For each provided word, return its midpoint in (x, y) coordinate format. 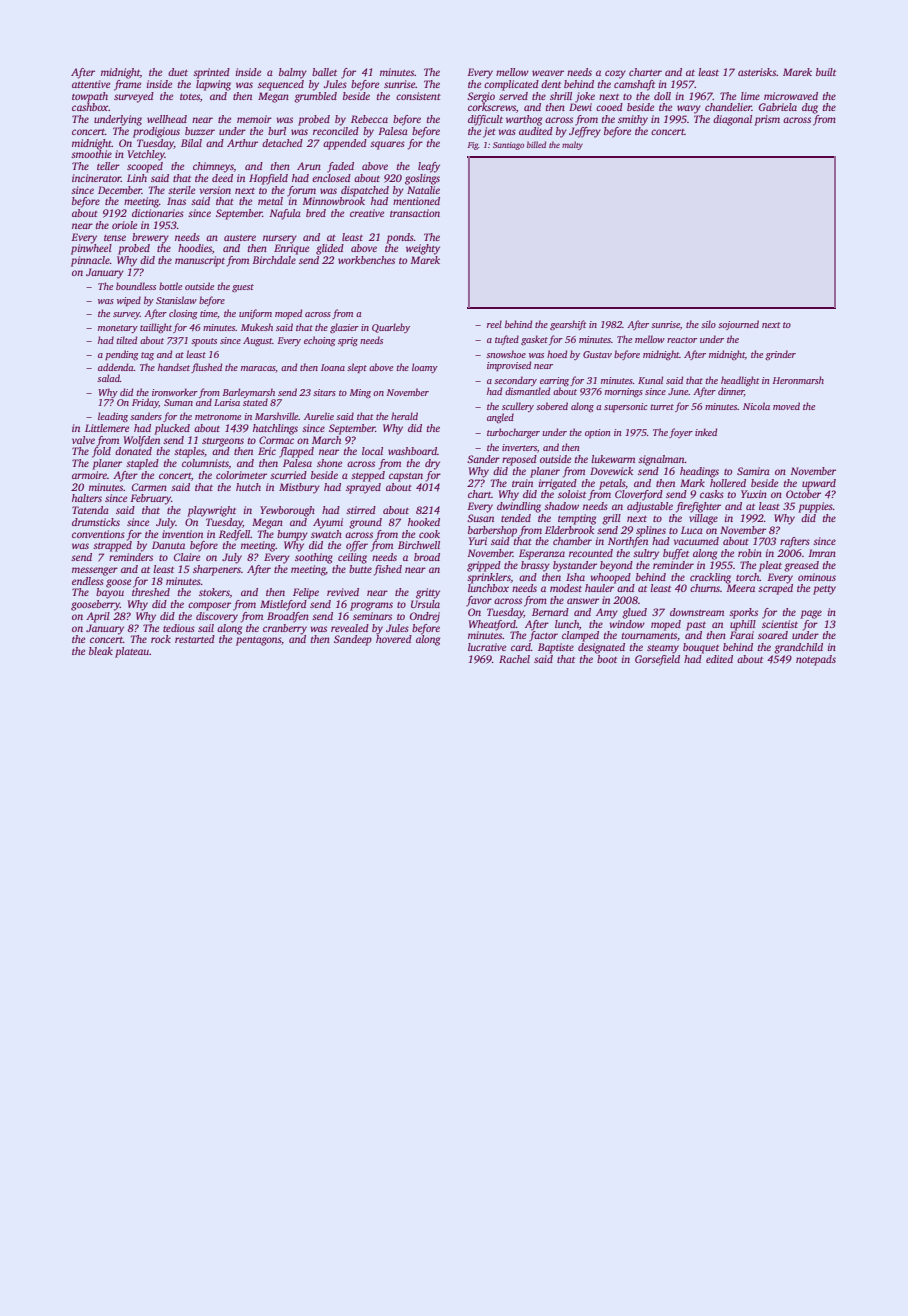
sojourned (738, 325)
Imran (822, 553)
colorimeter (241, 475)
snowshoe (506, 354)
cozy (615, 74)
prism (767, 120)
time (209, 314)
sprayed (363, 488)
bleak (101, 651)
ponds (400, 238)
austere (240, 238)
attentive (91, 84)
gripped (484, 566)
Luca (692, 530)
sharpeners (217, 570)
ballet (324, 72)
